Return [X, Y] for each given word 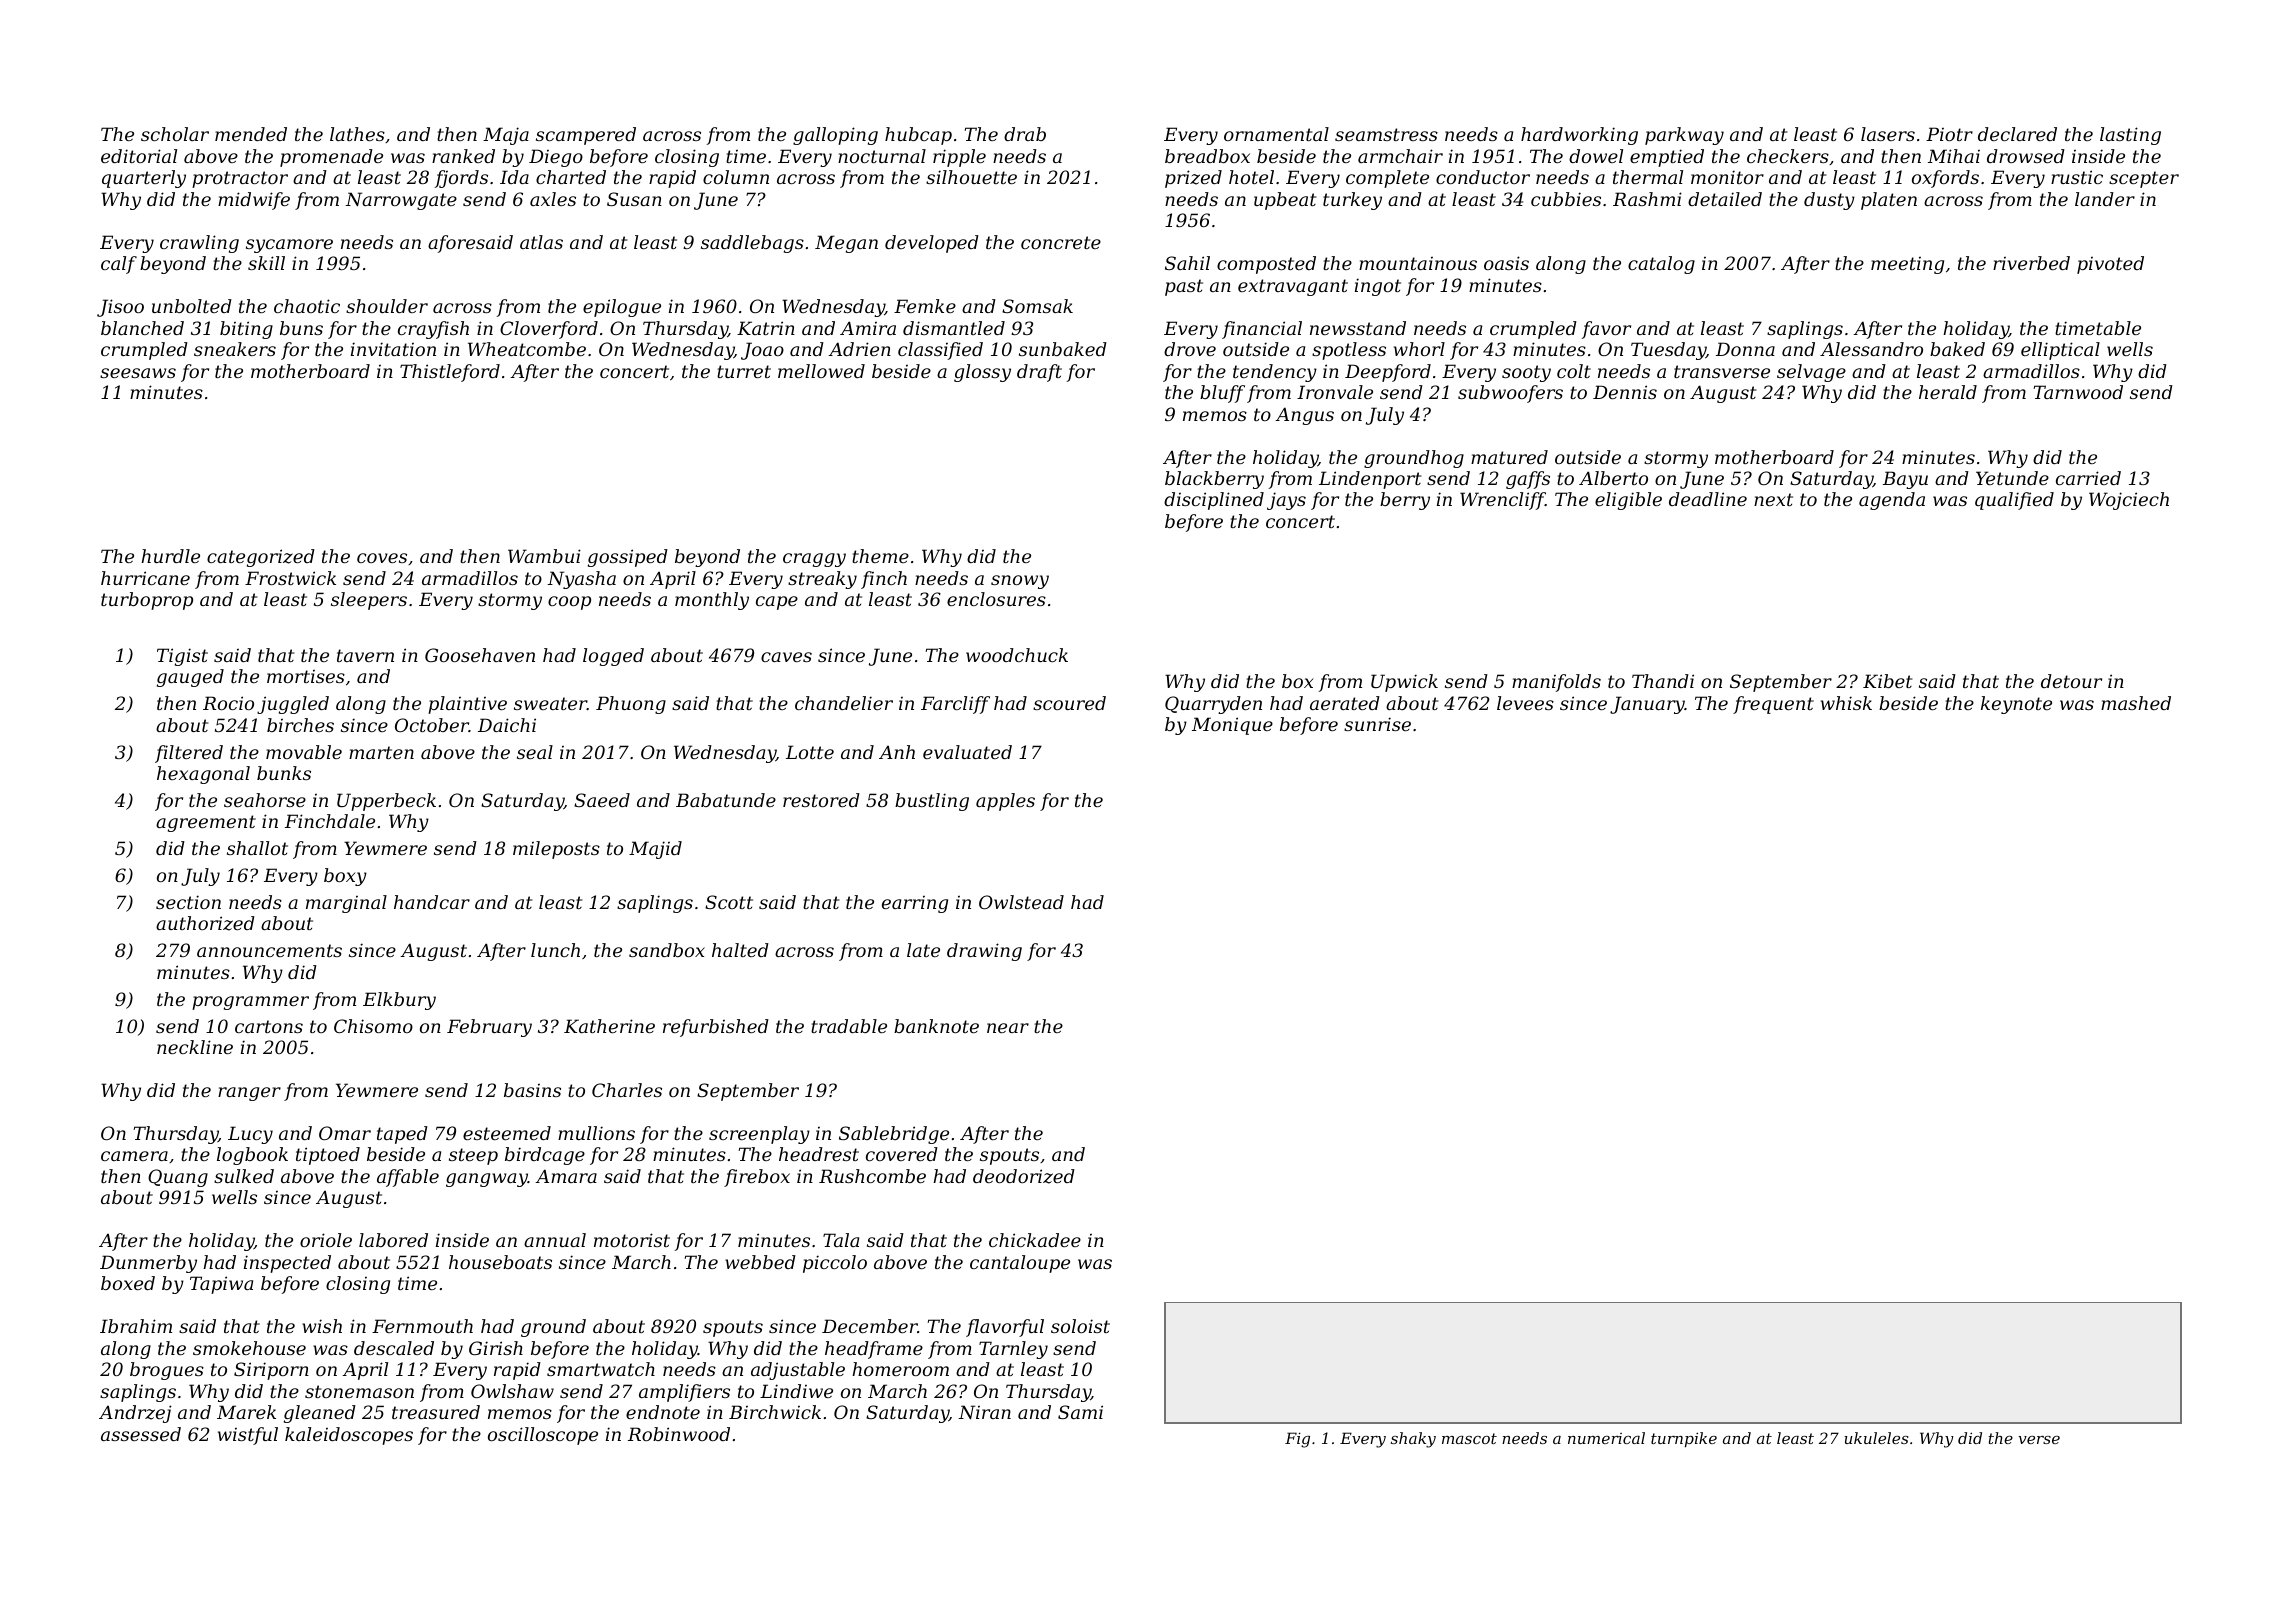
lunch [555, 950]
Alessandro [1871, 349]
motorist [632, 1240]
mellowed [821, 371]
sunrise [1377, 724]
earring [915, 904]
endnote [663, 1412]
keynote [2016, 705]
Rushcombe [872, 1176]
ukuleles [1876, 1438]
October [432, 725]
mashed [2136, 703]
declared [2017, 134]
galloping [835, 136]
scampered [586, 136]
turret [744, 371]
